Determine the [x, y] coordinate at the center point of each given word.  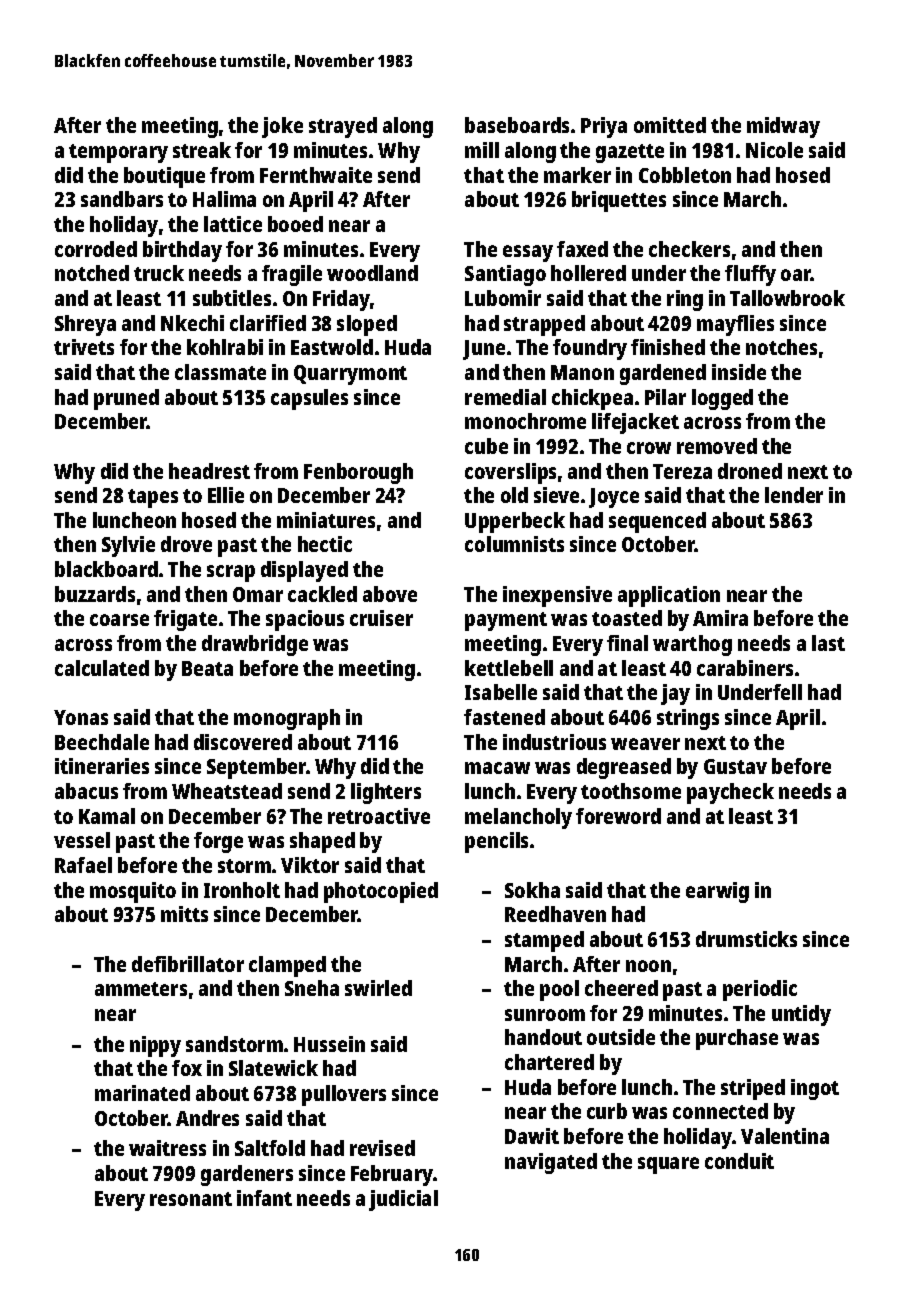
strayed [343, 127]
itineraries [102, 766]
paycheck [730, 793]
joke [282, 127]
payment [506, 621]
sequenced [657, 522]
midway [783, 127]
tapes [153, 498]
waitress [167, 1148]
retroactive [379, 816]
